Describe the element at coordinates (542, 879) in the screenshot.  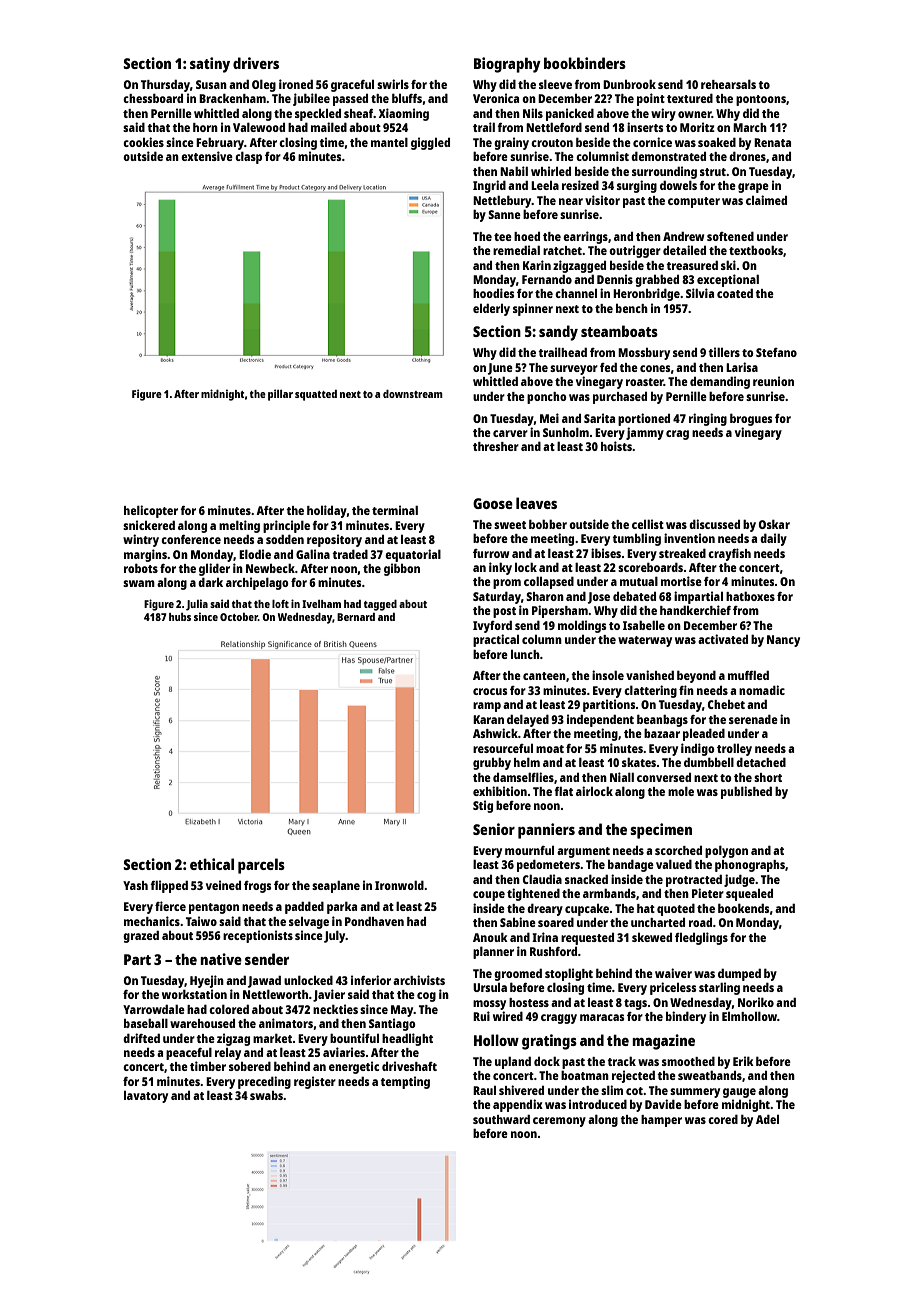
I see `Claudia` at that location.
